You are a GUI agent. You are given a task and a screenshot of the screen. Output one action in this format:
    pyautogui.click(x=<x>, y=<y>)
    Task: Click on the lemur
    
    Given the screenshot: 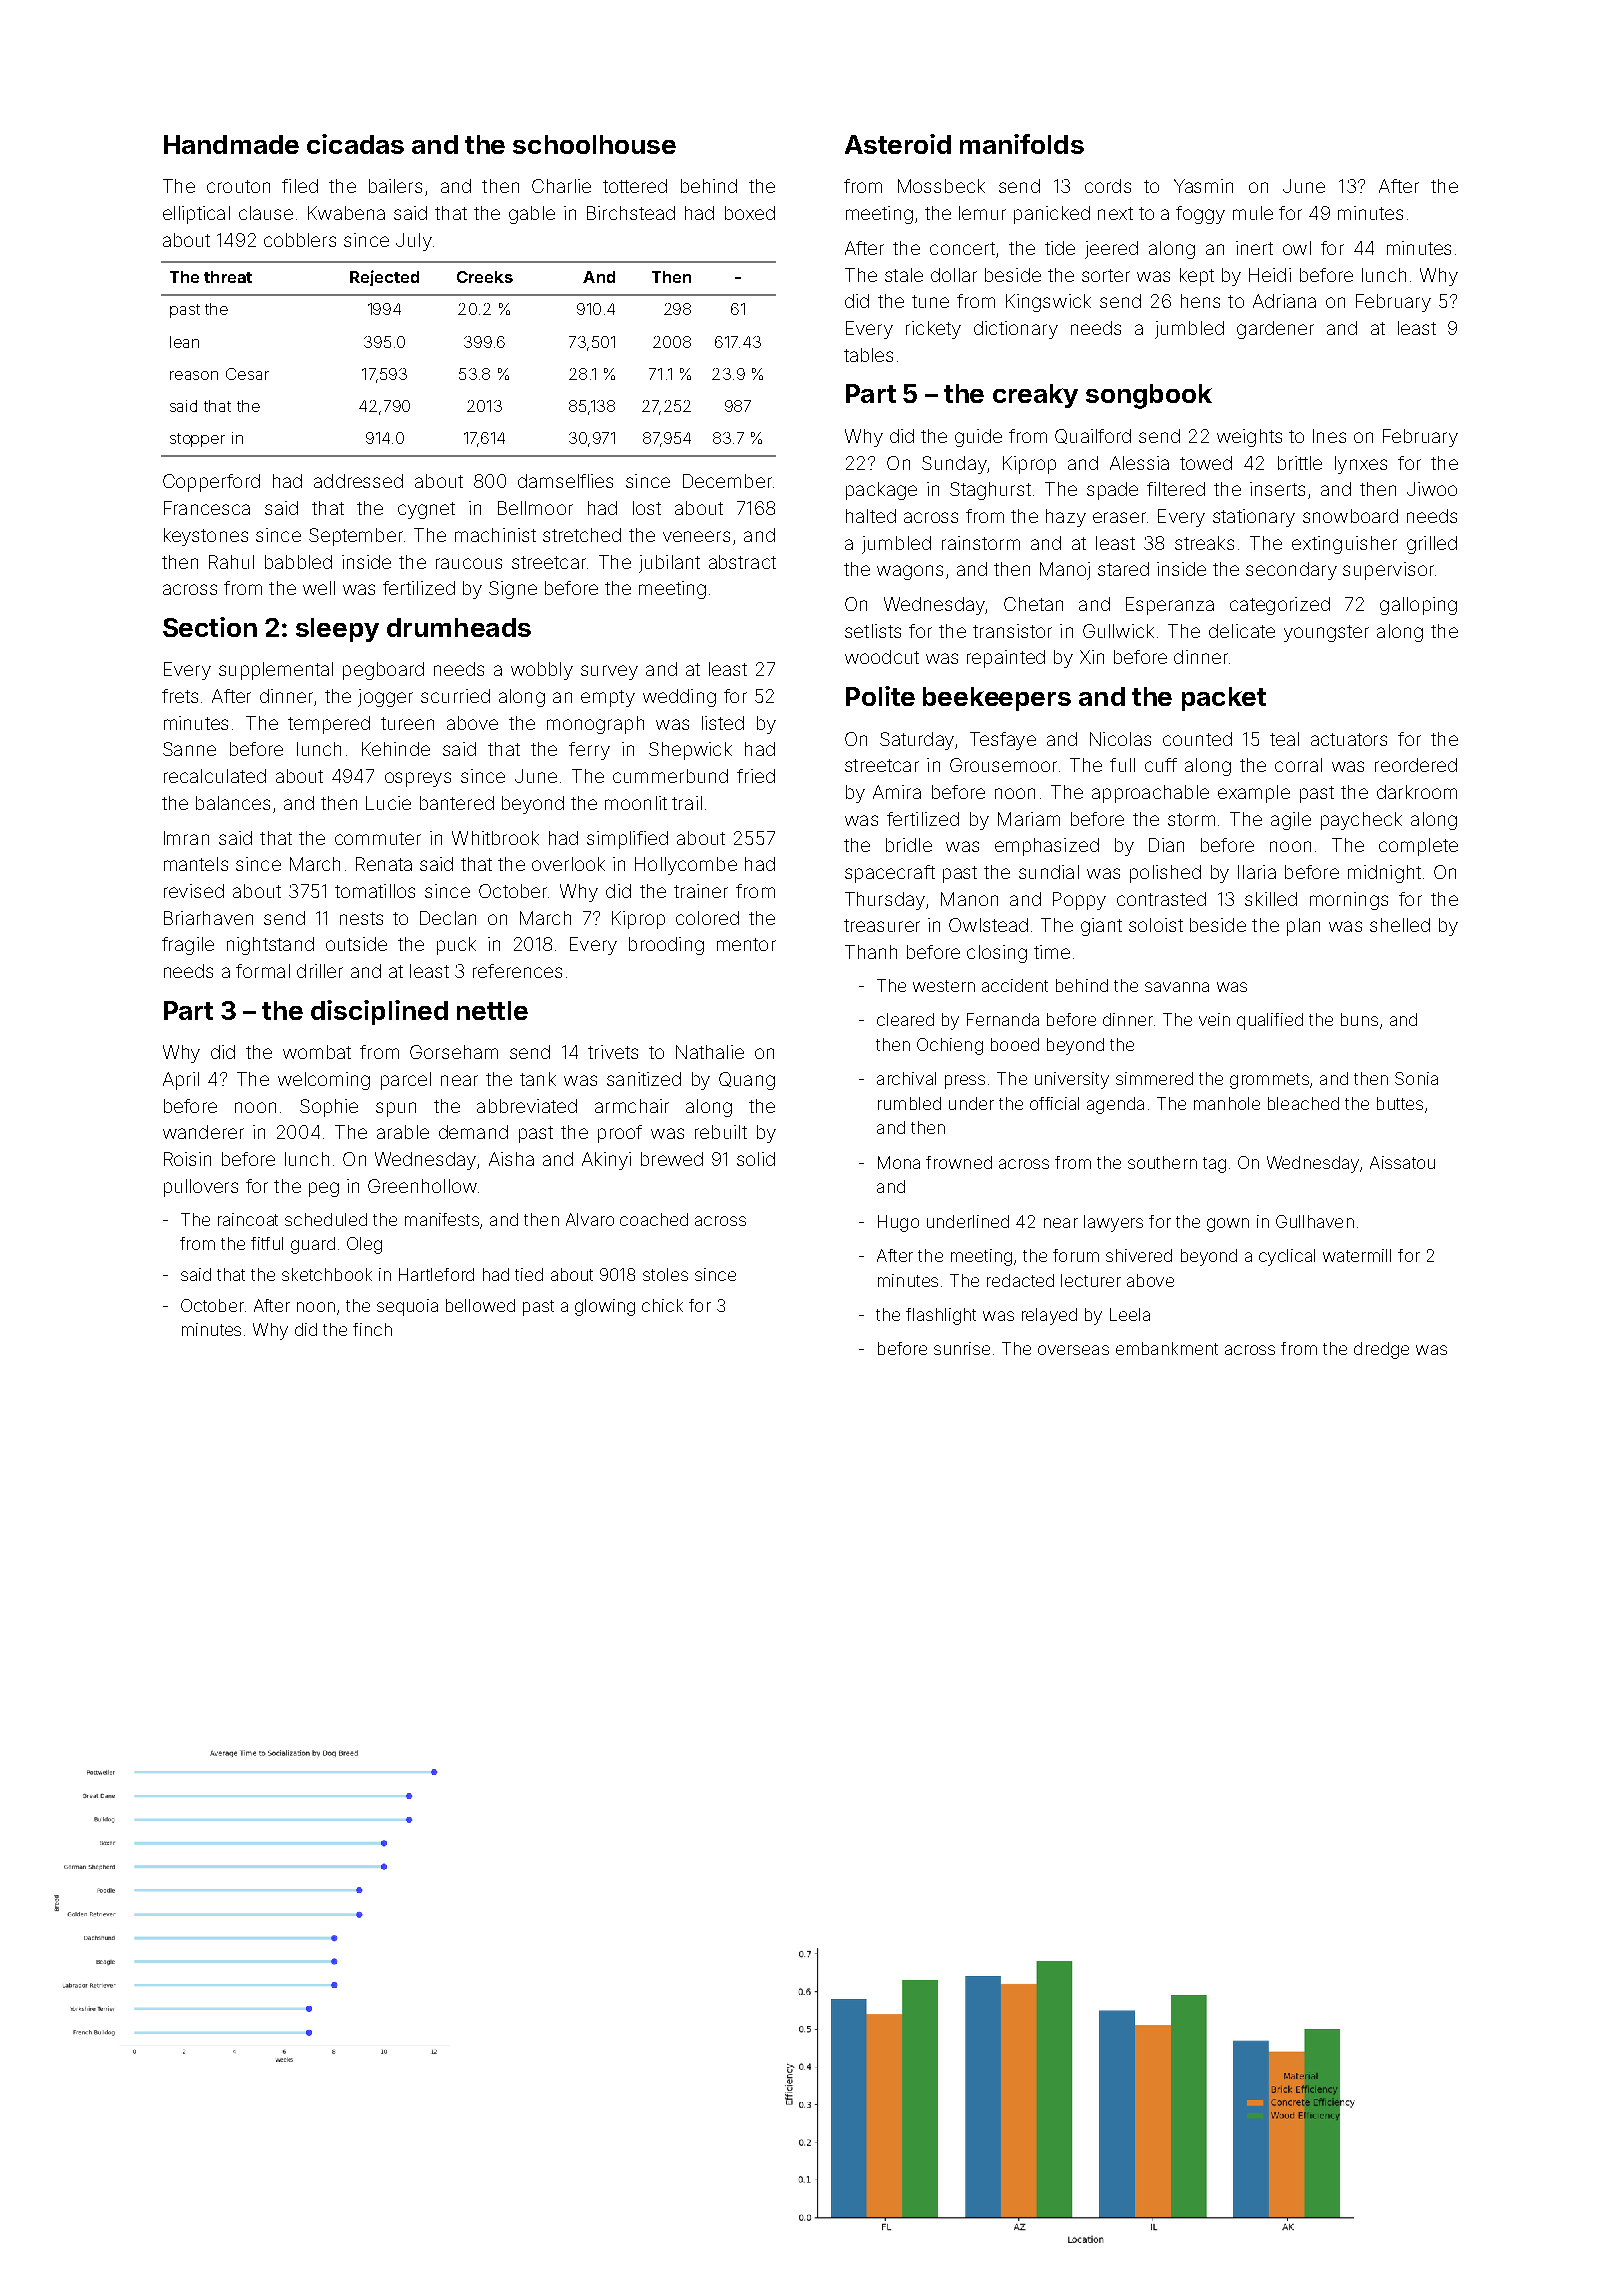 What is the action you would take?
    pyautogui.click(x=982, y=213)
